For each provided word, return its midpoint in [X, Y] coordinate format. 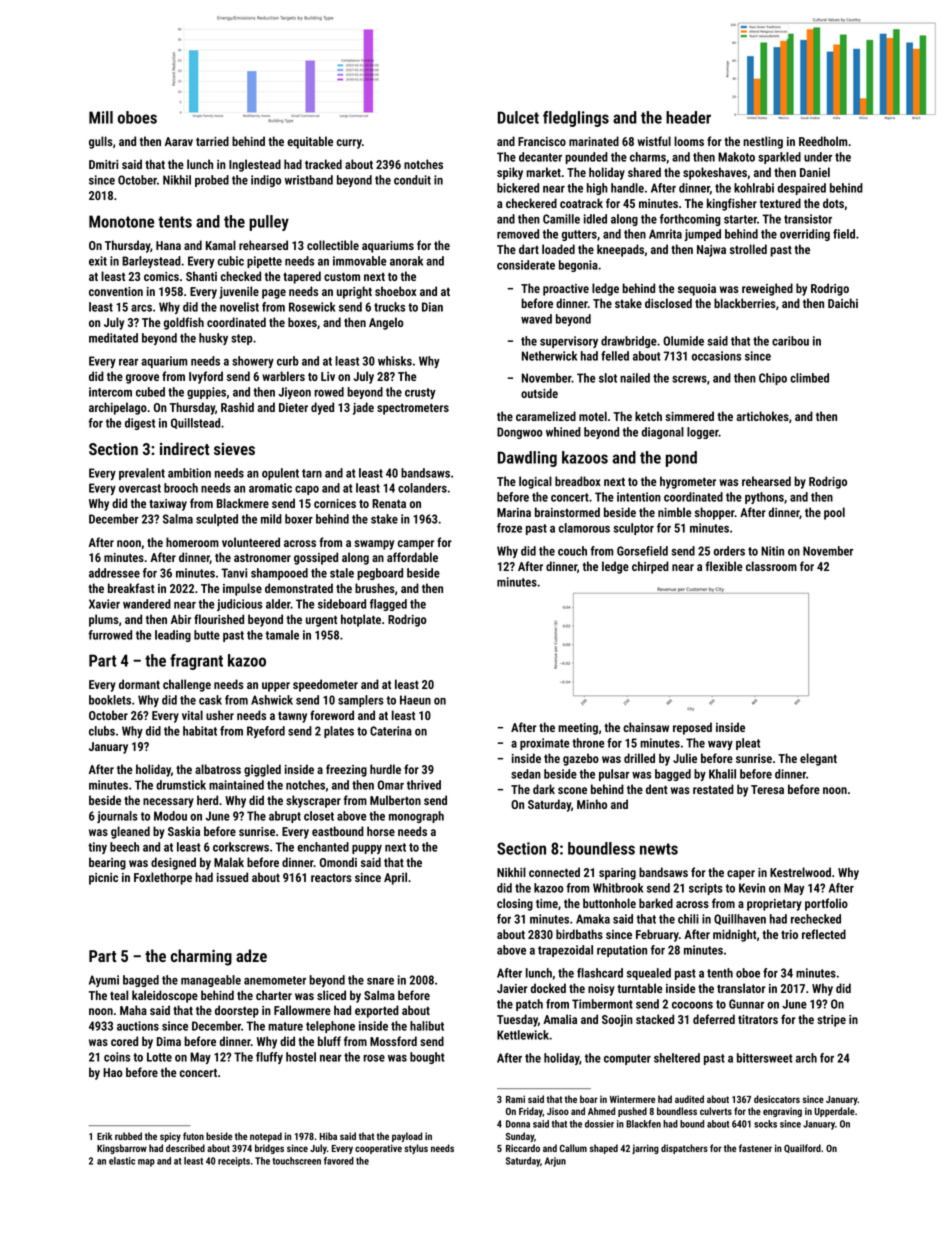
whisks [395, 361]
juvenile [239, 292]
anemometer [275, 980]
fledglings [576, 119]
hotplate [361, 620]
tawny [292, 717]
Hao [113, 1072]
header [688, 117]
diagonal [663, 433]
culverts [716, 1111]
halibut [427, 1026]
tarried [212, 141]
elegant [818, 759]
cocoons [692, 1005]
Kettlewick [523, 1035]
